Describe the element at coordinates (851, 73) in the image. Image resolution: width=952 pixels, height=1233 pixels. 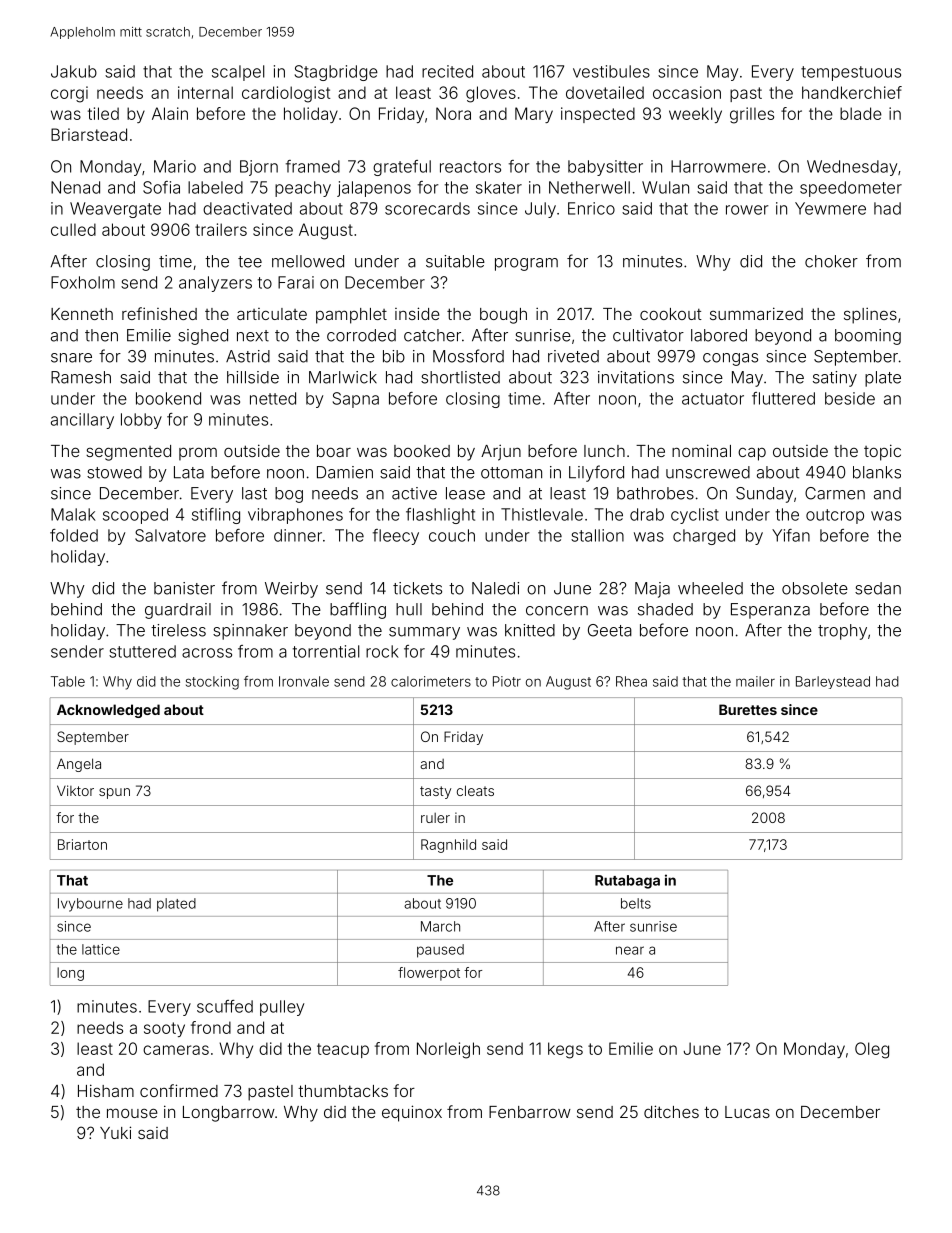
I see `tempestuous` at that location.
